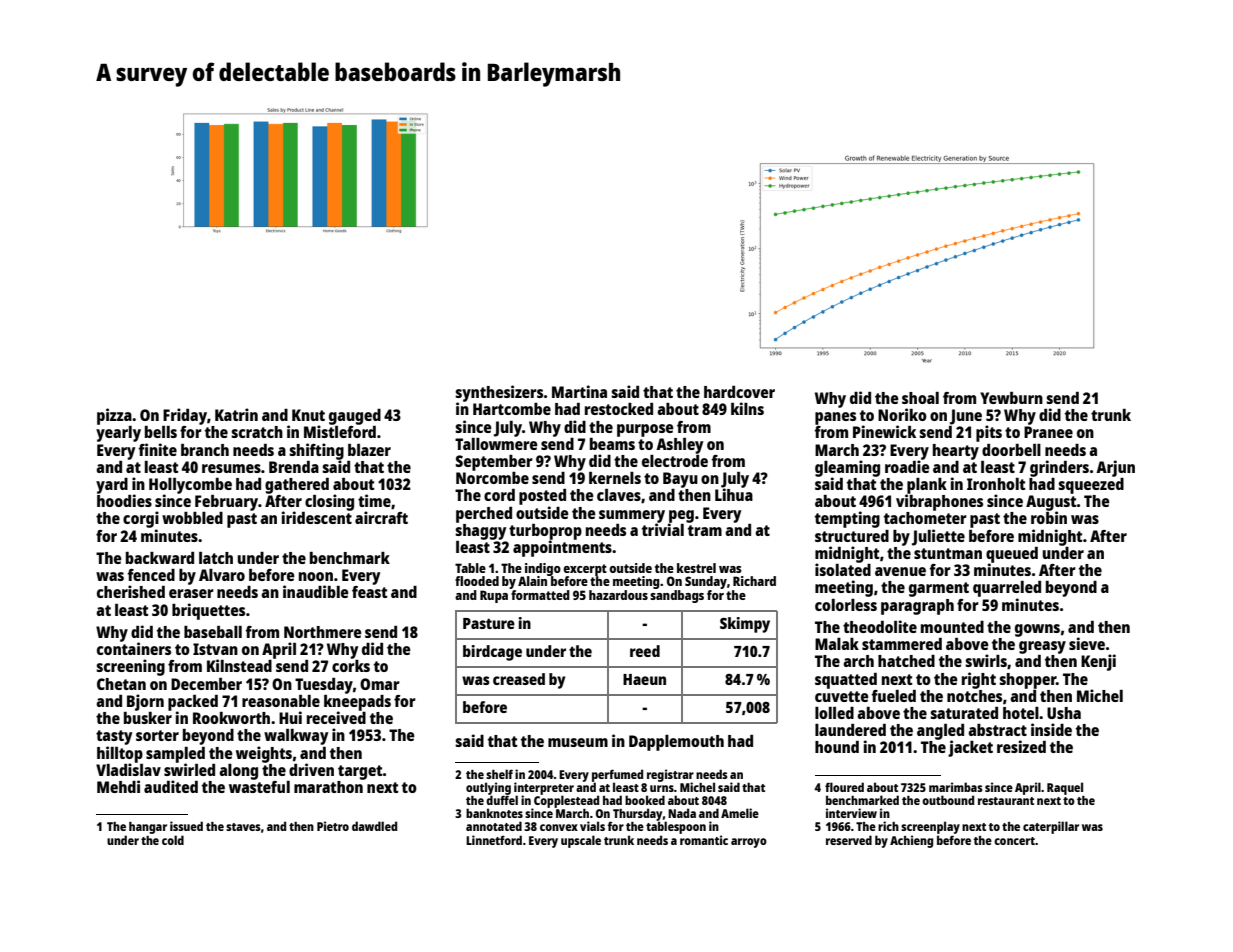 This screenshot has width=1233, height=952. Describe the element at coordinates (894, 696) in the screenshot. I see `fueled` at that location.
